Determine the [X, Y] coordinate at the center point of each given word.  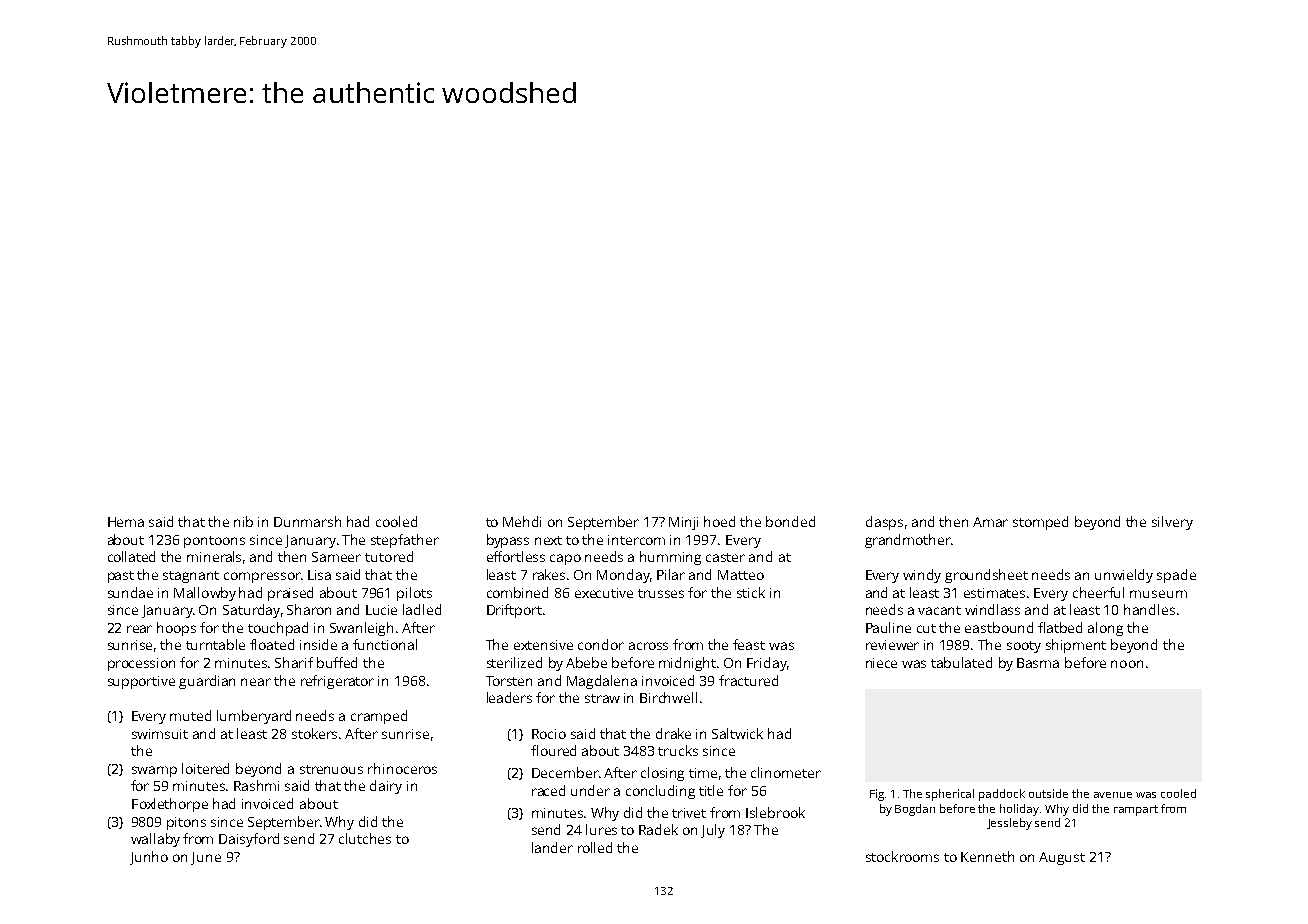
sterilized [514, 662]
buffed [337, 662]
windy [922, 576]
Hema [126, 522]
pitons [186, 823]
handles [1149, 609]
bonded [790, 521]
